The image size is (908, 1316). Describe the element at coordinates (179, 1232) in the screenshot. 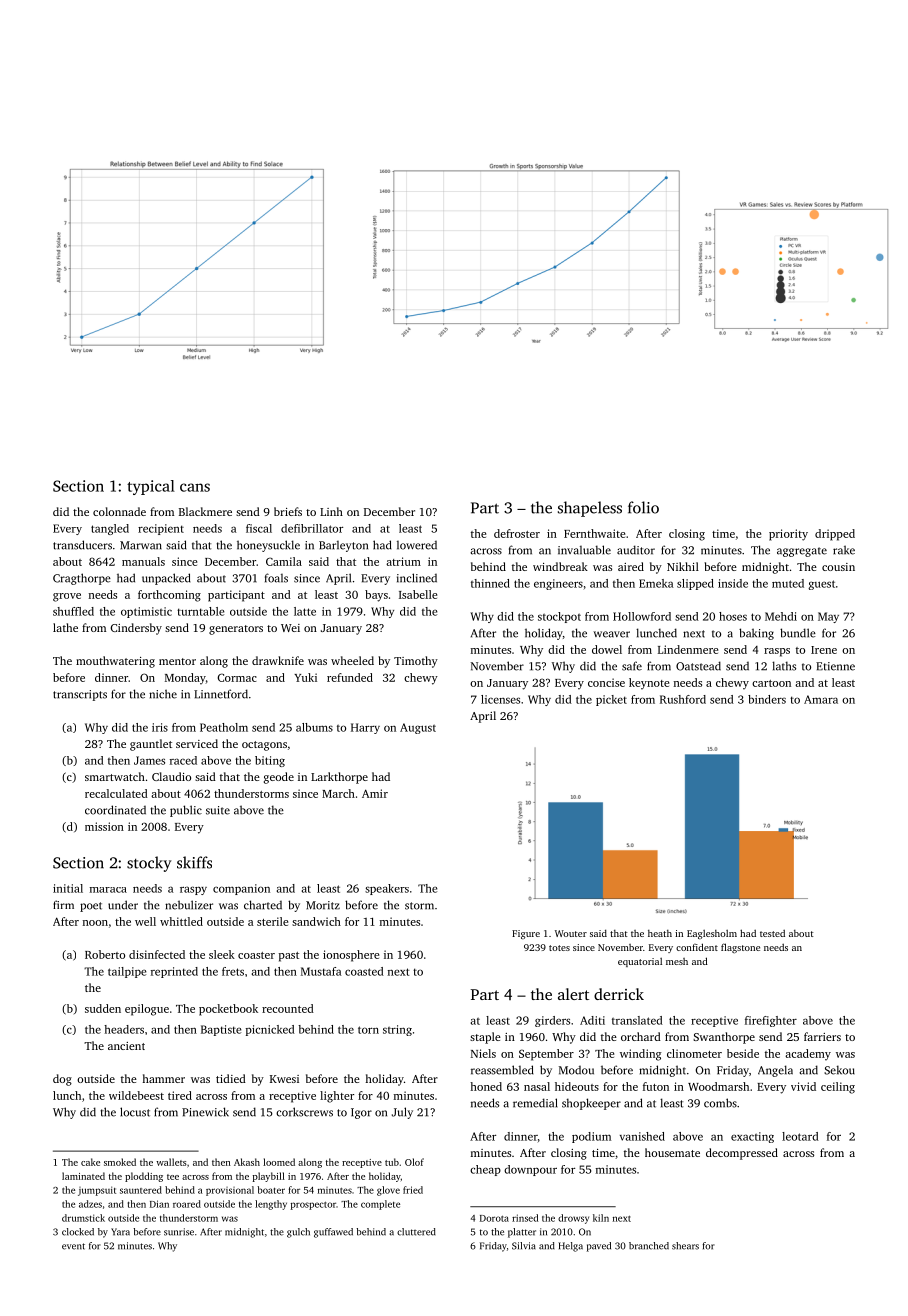

I see `sunrise` at that location.
